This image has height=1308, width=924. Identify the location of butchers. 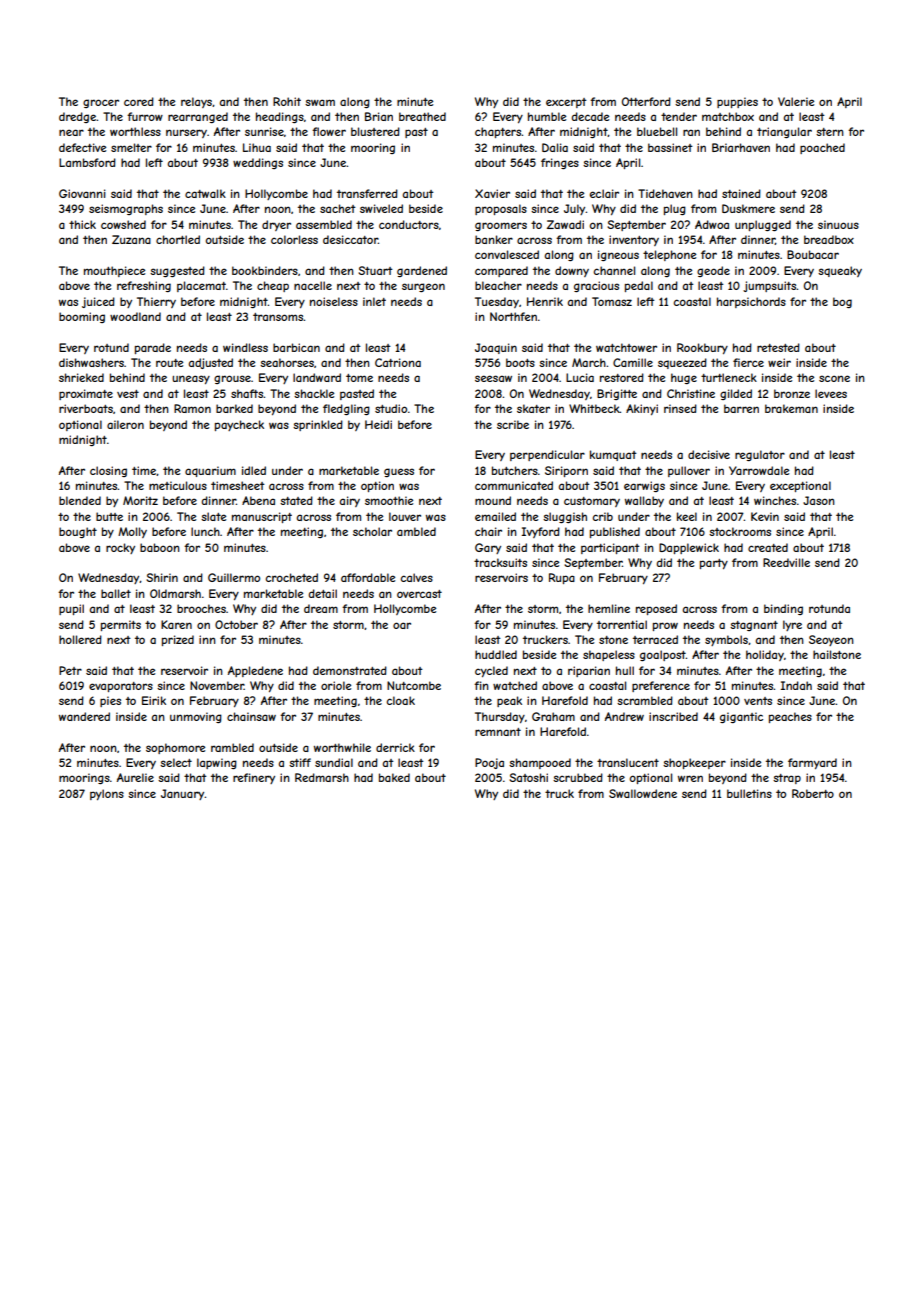
(515, 470).
